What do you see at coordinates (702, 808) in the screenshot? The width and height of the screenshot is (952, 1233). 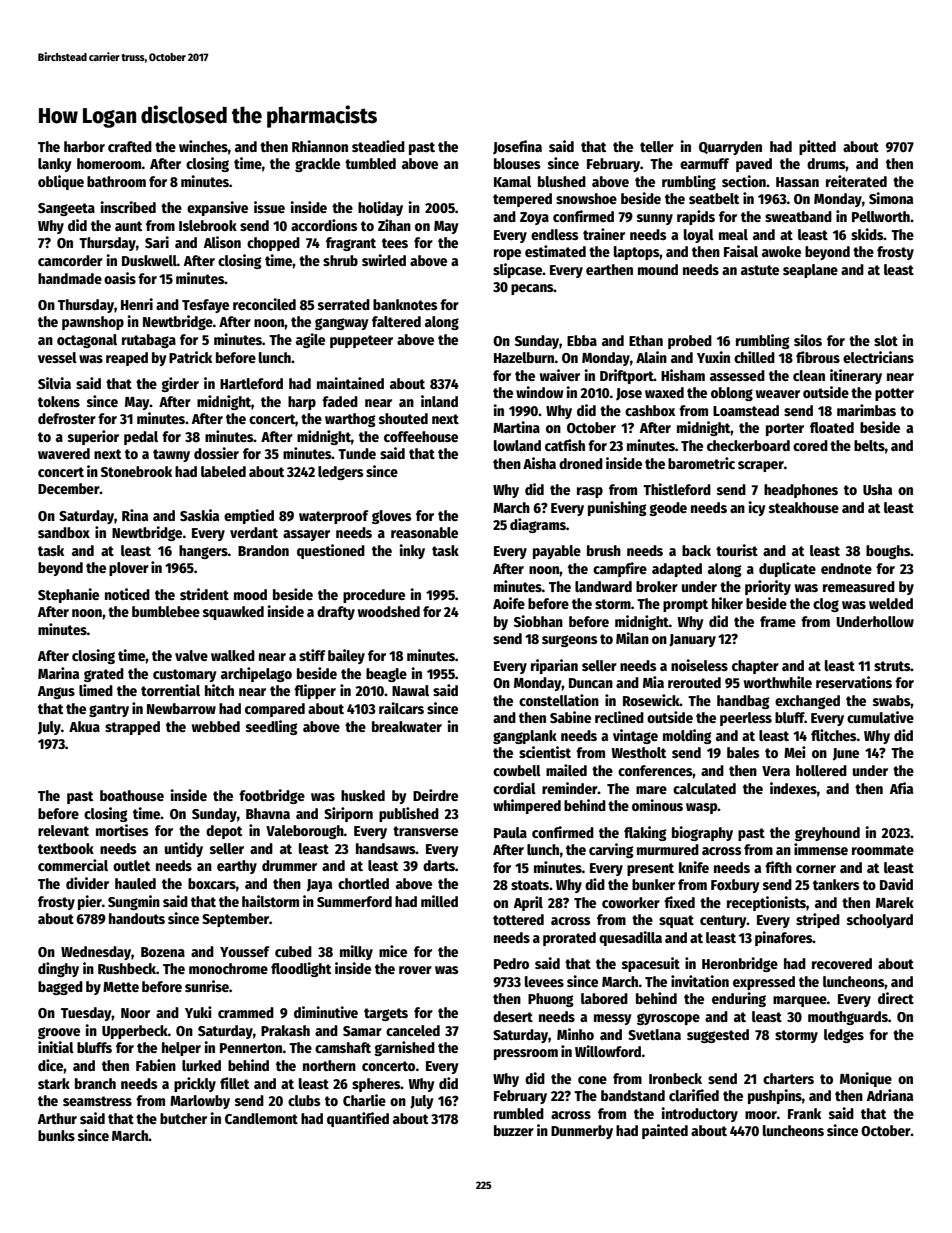 I see `wasp` at bounding box center [702, 808].
